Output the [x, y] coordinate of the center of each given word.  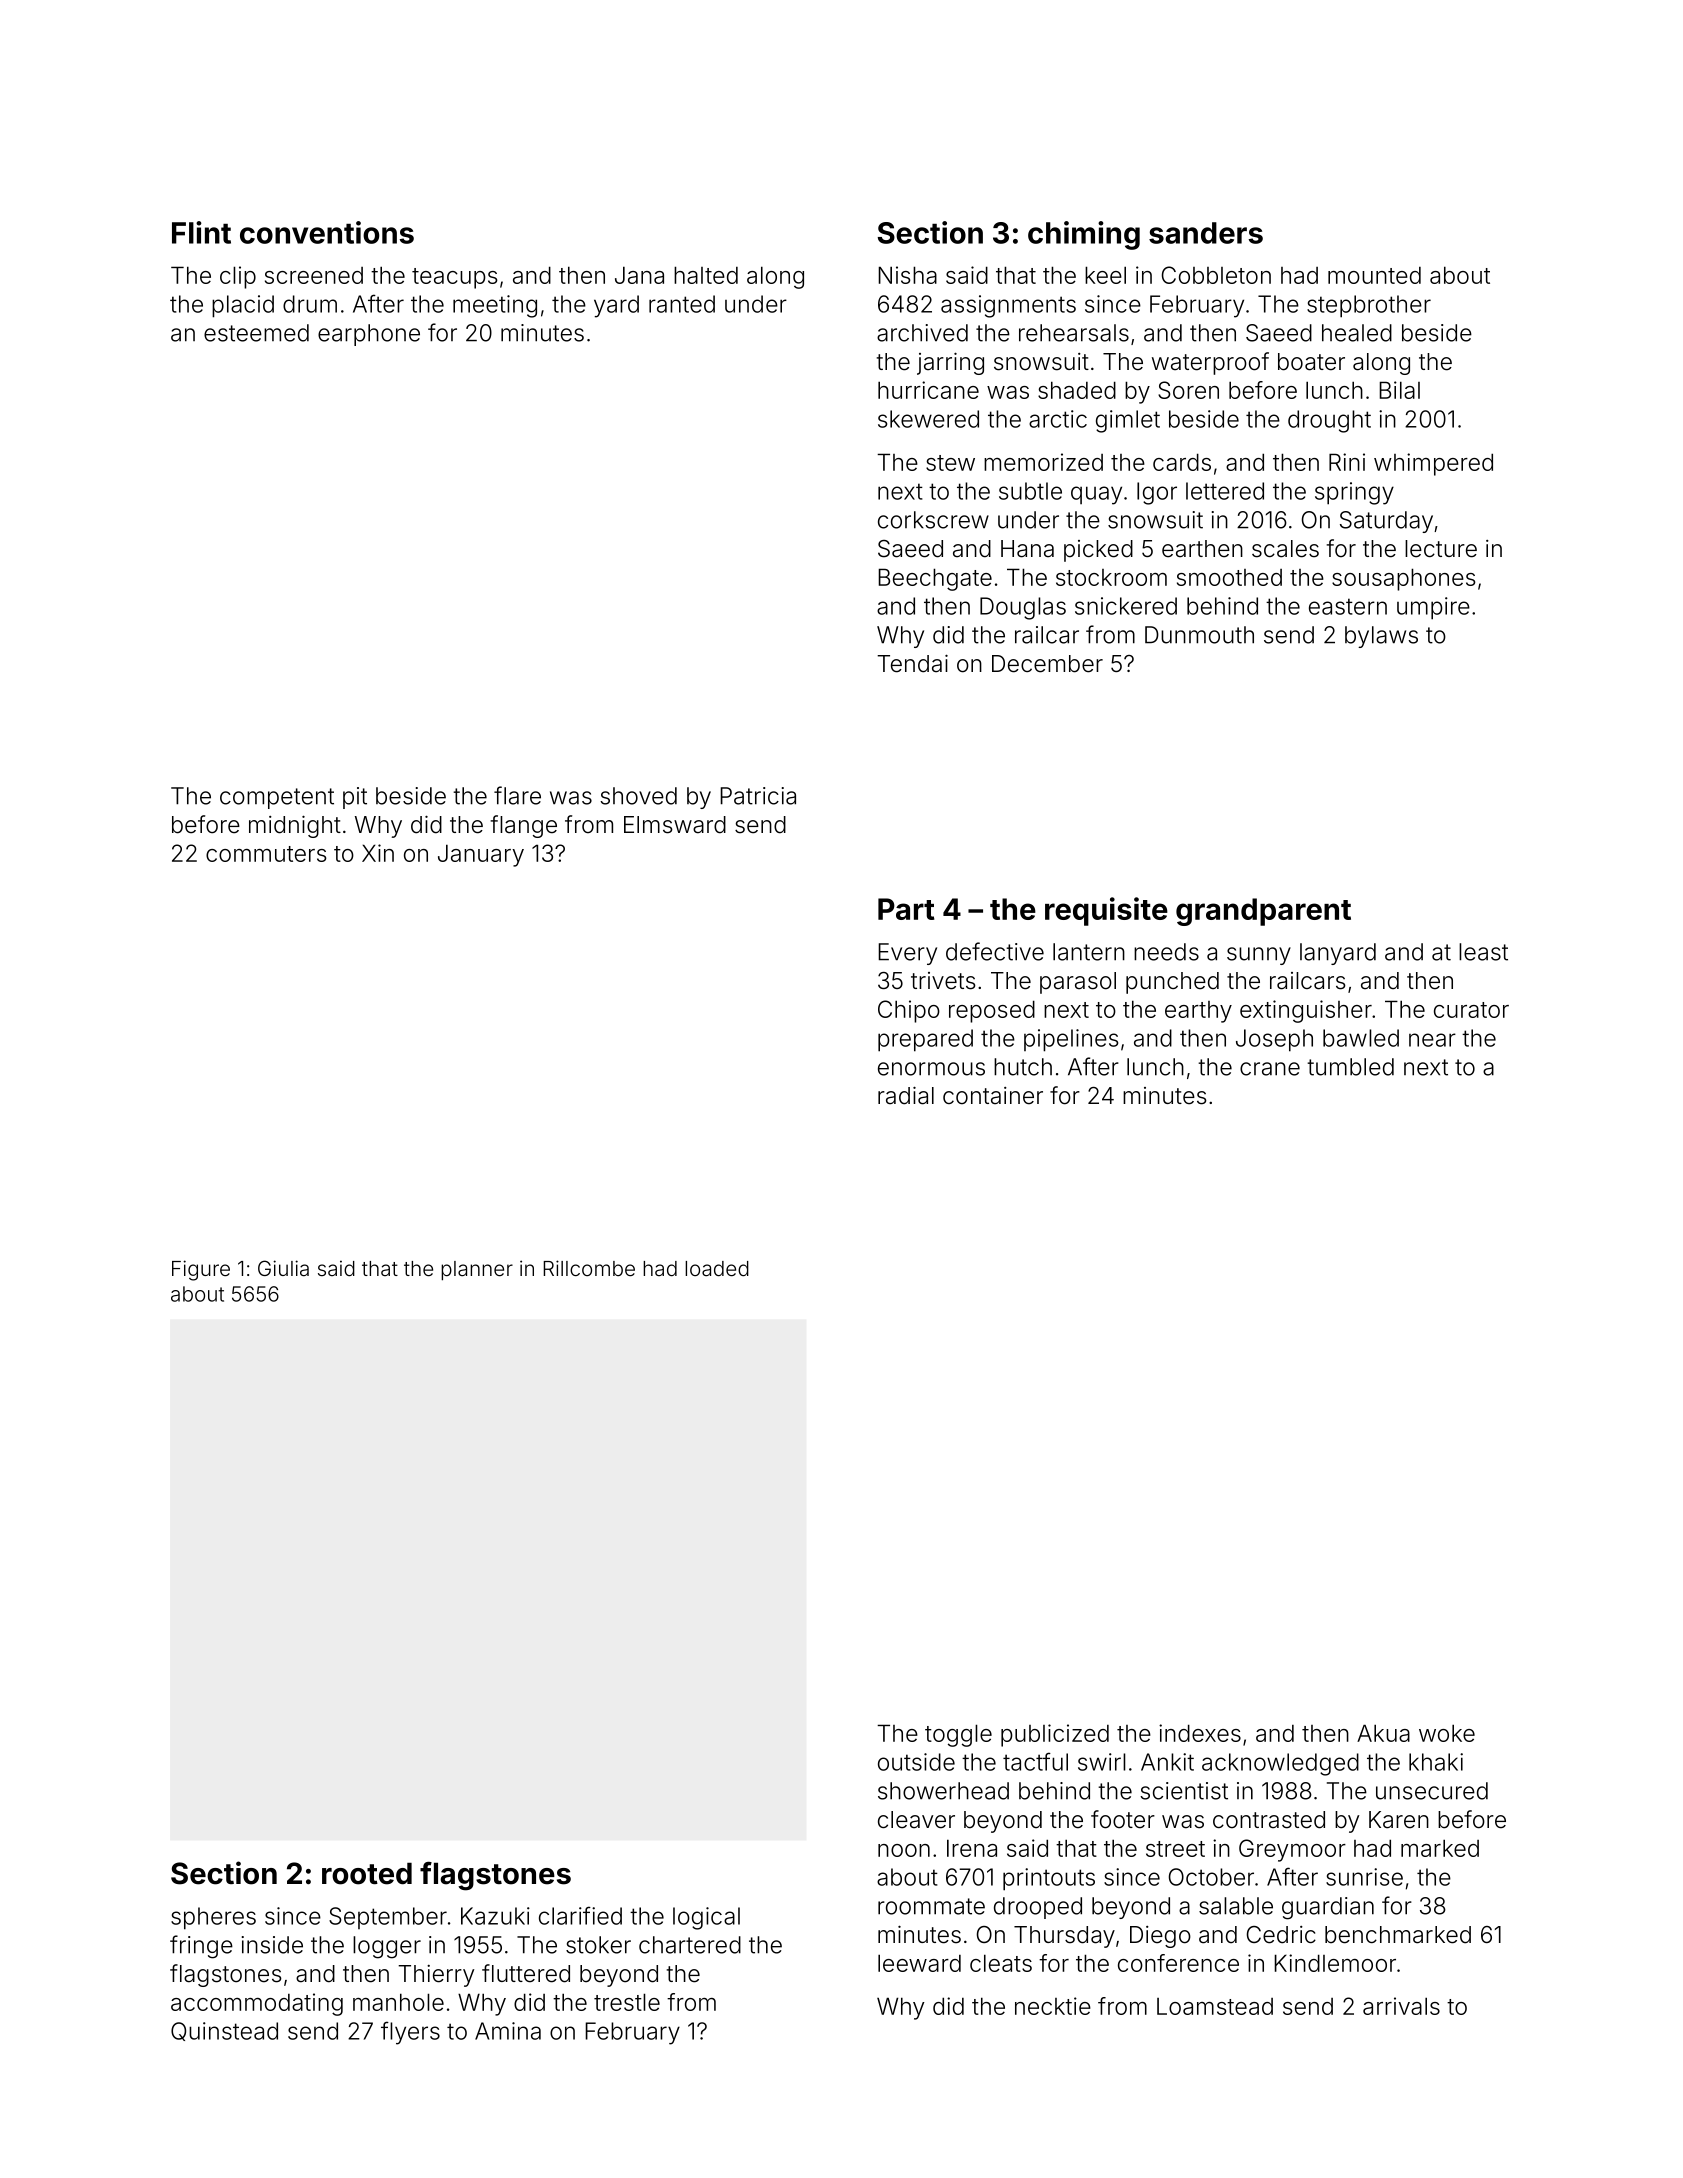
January [481, 855]
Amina [508, 2031]
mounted [1374, 275]
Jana [639, 275]
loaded [717, 1268]
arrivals [1401, 2006]
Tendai [912, 663]
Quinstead [224, 2031]
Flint [201, 232]
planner [477, 1271]
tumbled [1350, 1067]
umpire [1433, 608]
